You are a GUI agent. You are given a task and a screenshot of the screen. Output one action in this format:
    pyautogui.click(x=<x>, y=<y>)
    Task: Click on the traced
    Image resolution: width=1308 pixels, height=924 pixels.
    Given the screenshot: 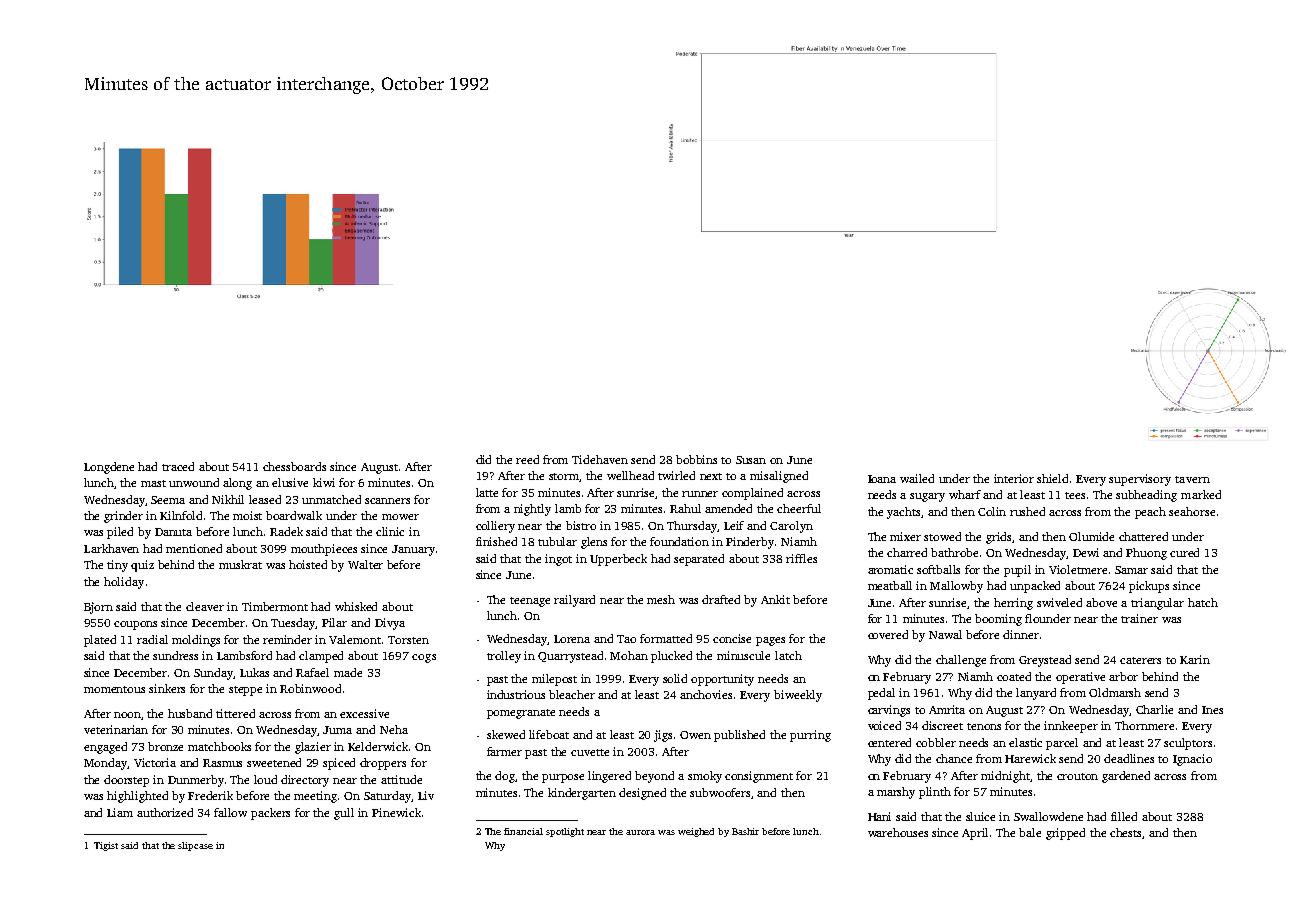 What is the action you would take?
    pyautogui.click(x=178, y=466)
